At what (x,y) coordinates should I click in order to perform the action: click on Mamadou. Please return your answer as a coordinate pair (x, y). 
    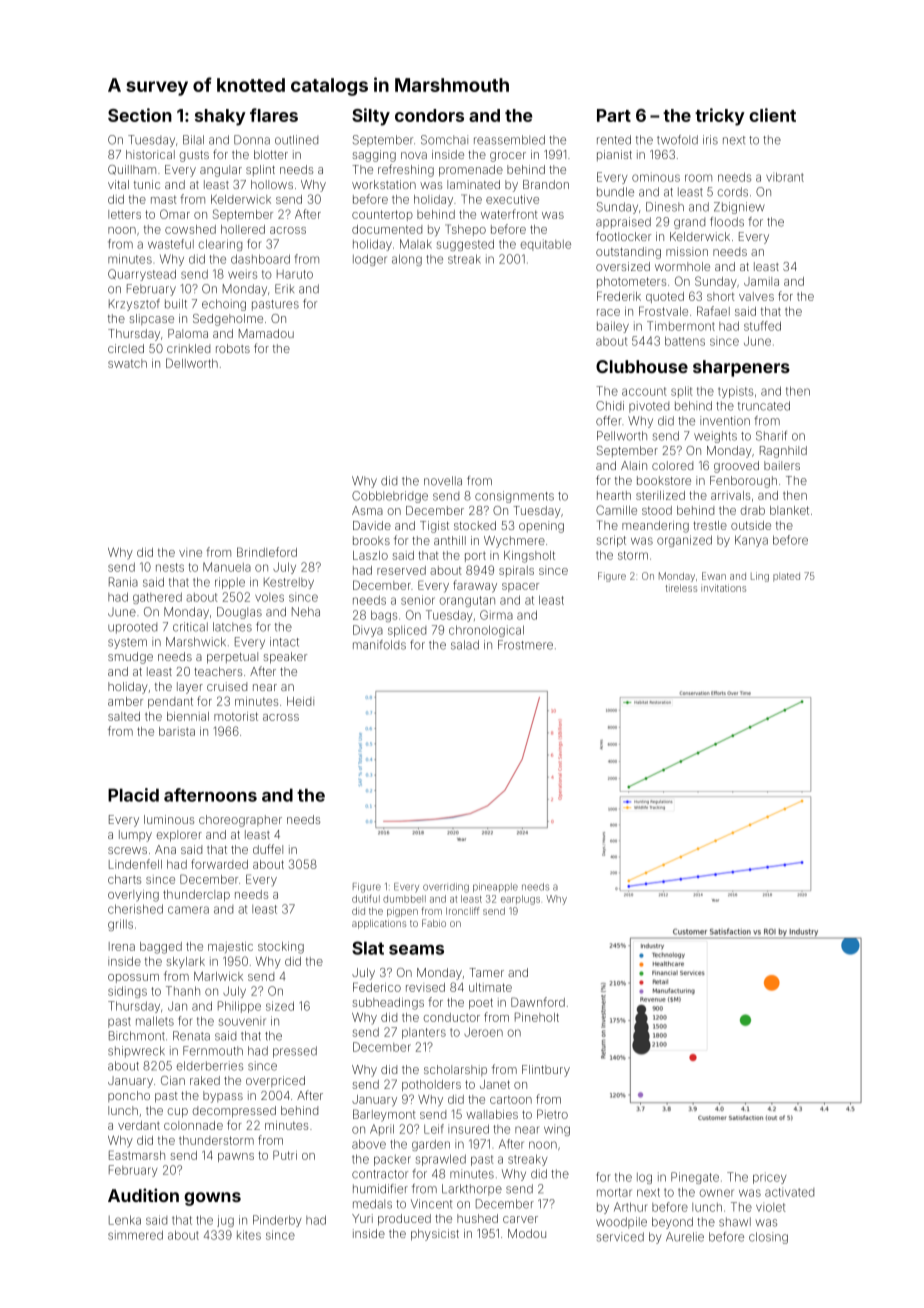
    Looking at the image, I should click on (266, 333).
